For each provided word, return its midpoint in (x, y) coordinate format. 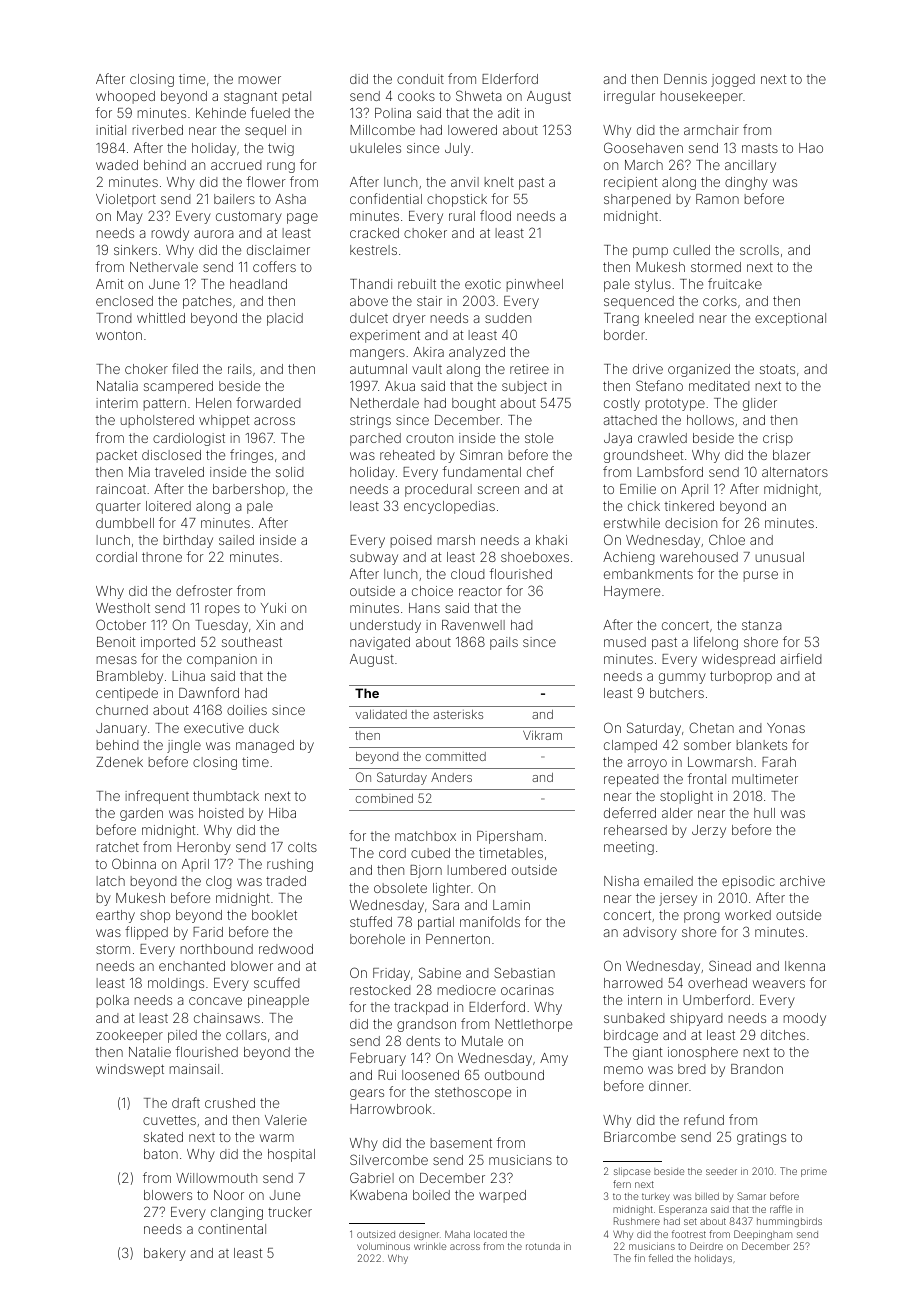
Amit (109, 284)
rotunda (543, 1246)
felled (661, 1258)
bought (474, 404)
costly (622, 404)
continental (232, 1229)
